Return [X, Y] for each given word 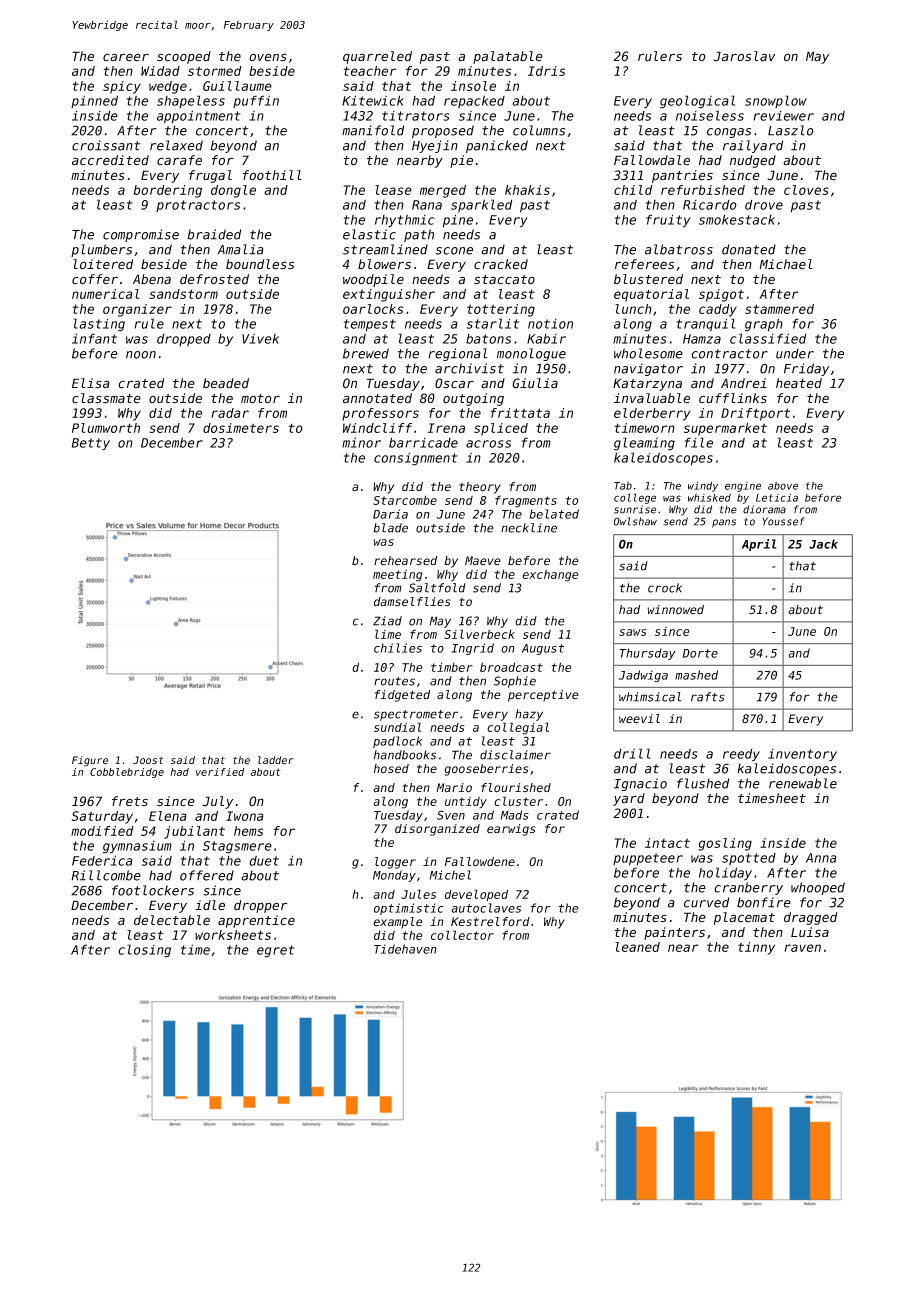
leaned [637, 947]
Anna [821, 858]
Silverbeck [479, 634]
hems [248, 831]
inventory [802, 755]
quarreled [377, 57]
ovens [268, 57]
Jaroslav [744, 56]
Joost [148, 760]
